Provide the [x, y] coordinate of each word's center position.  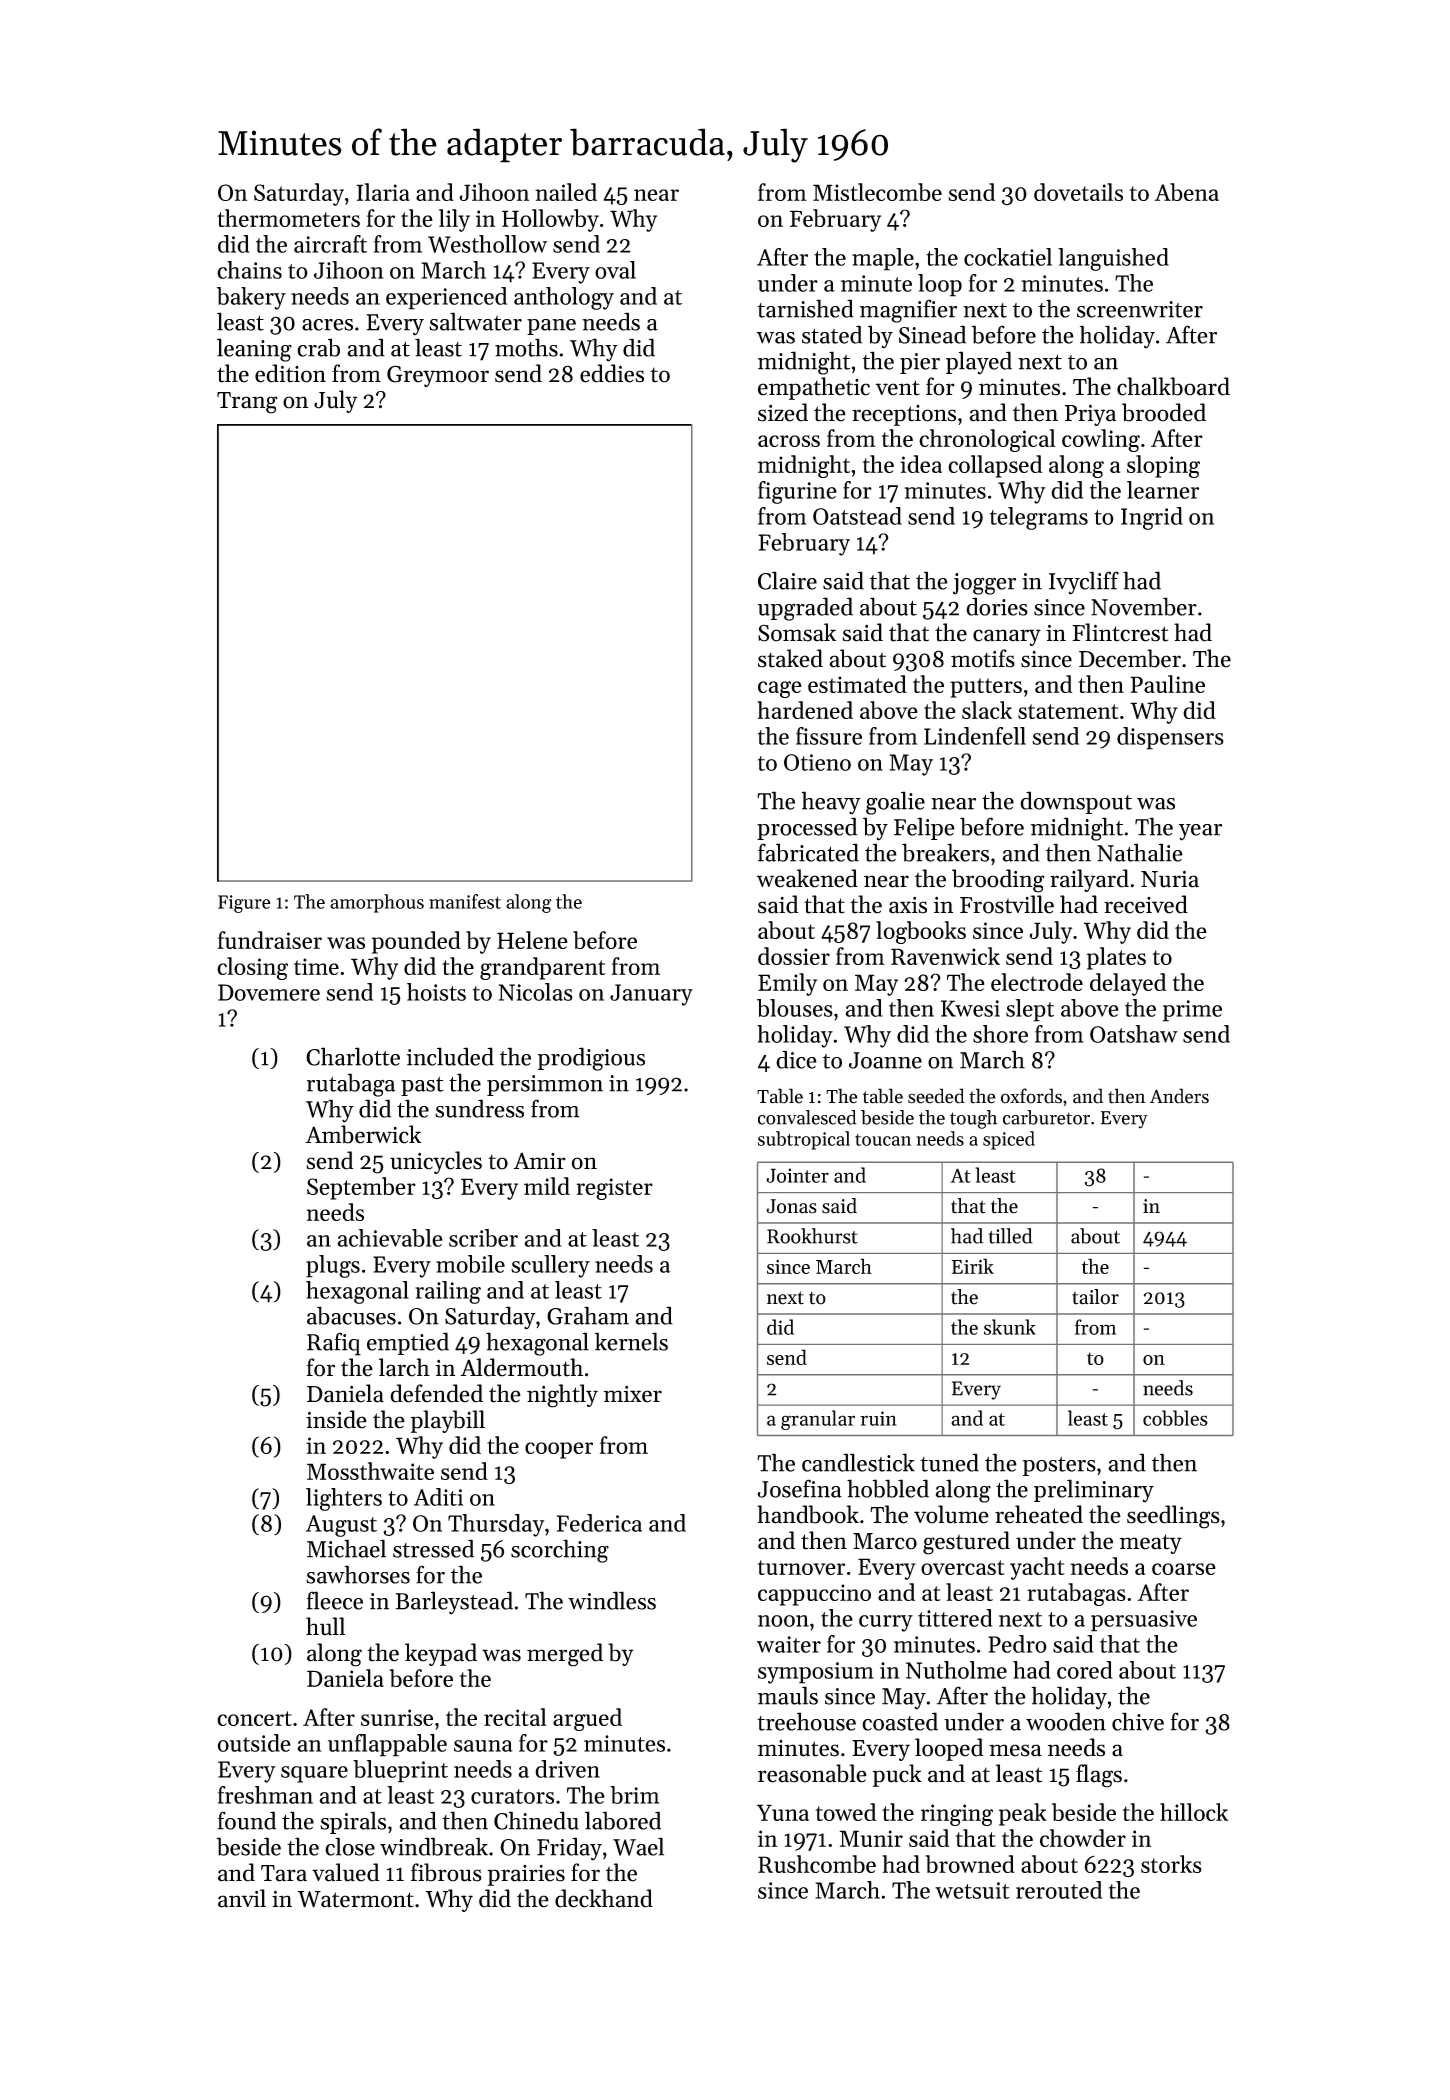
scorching [560, 1551]
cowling [1101, 440]
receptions [904, 415]
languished [1113, 259]
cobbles [1175, 1418]
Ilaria [383, 192]
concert [254, 1718]
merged [565, 1655]
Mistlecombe [877, 192]
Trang [247, 403]
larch [404, 1367]
